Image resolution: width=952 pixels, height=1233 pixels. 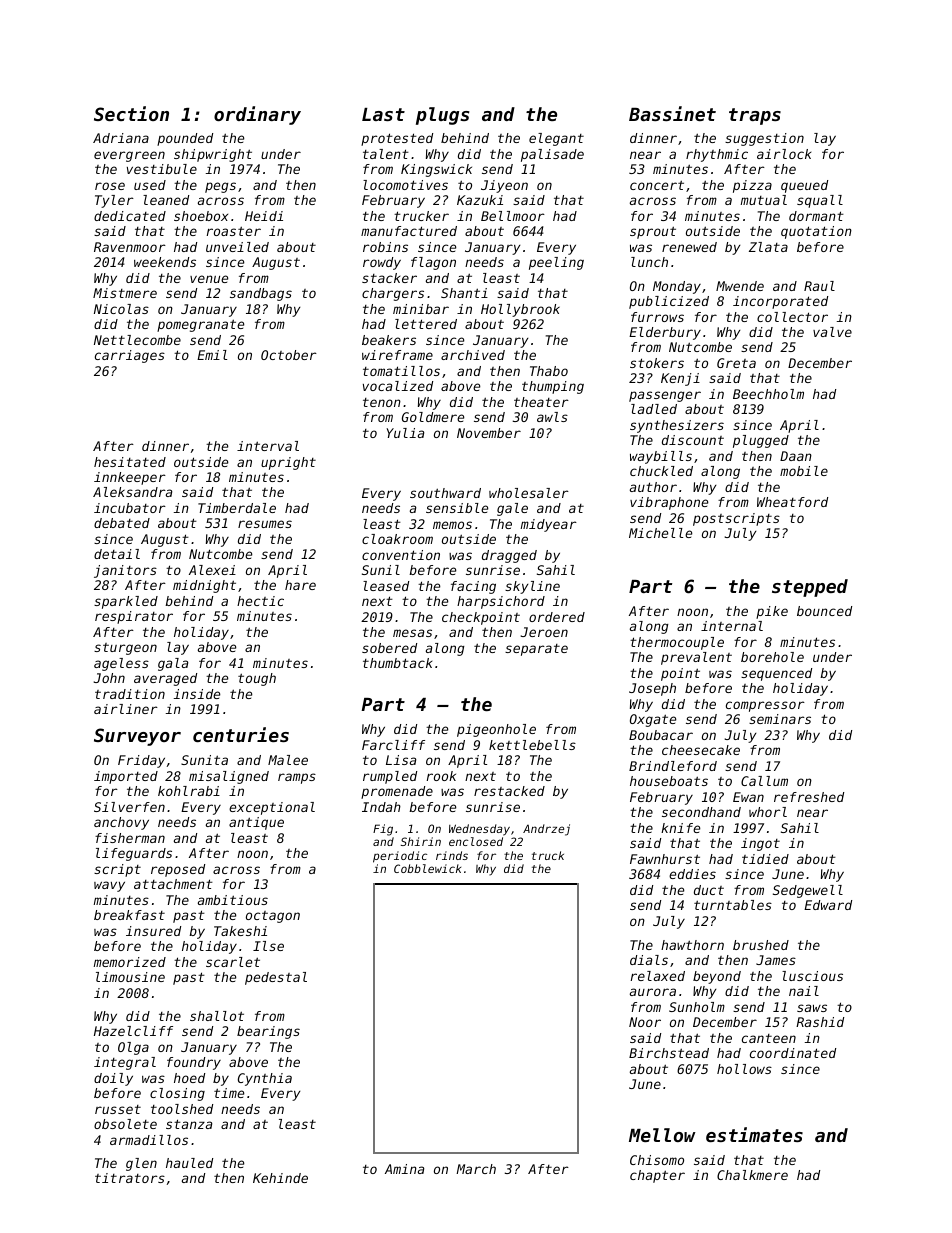 I want to click on ordinary, so click(x=257, y=115).
